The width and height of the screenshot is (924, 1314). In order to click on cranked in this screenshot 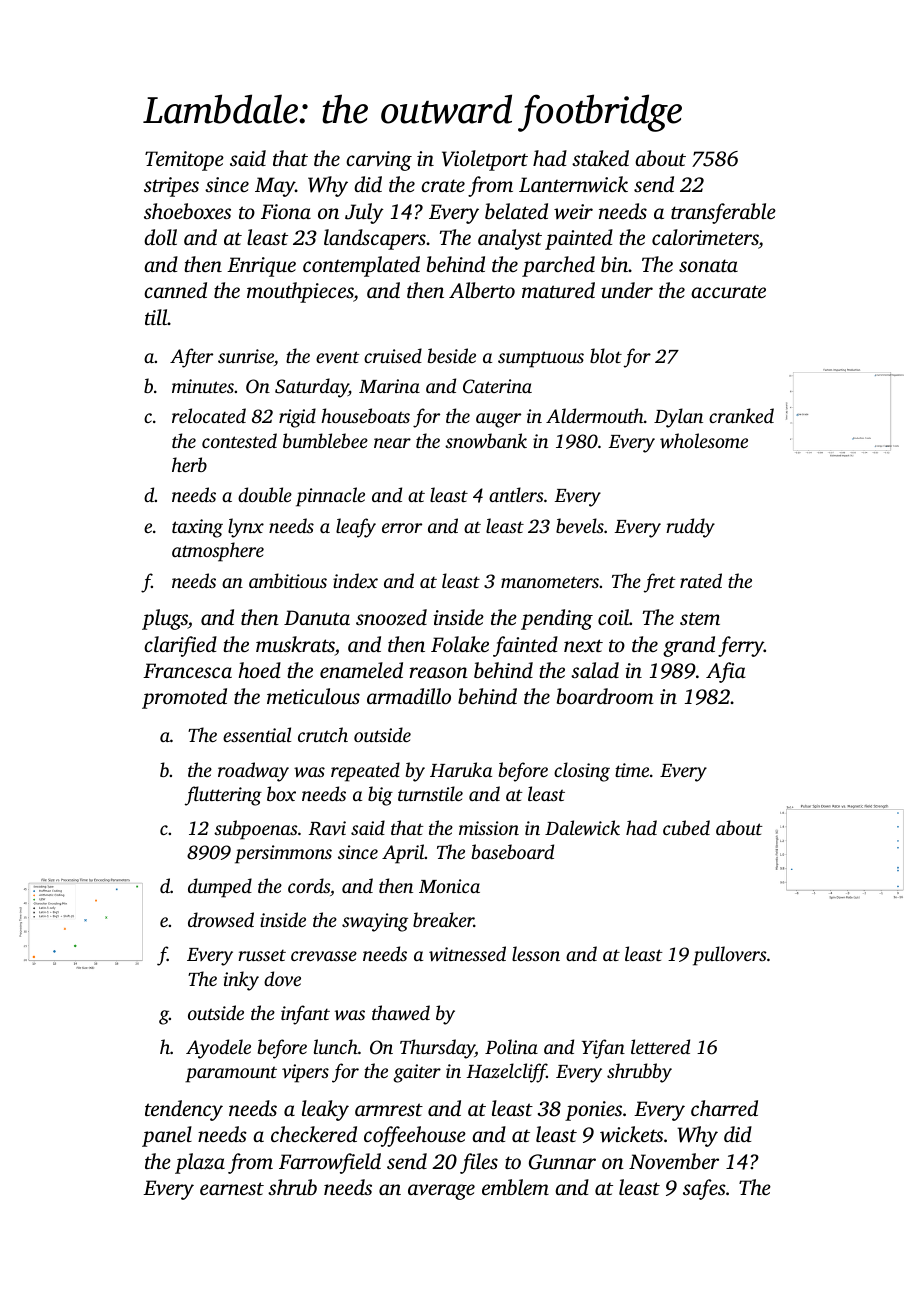, I will do `click(741, 415)`.
